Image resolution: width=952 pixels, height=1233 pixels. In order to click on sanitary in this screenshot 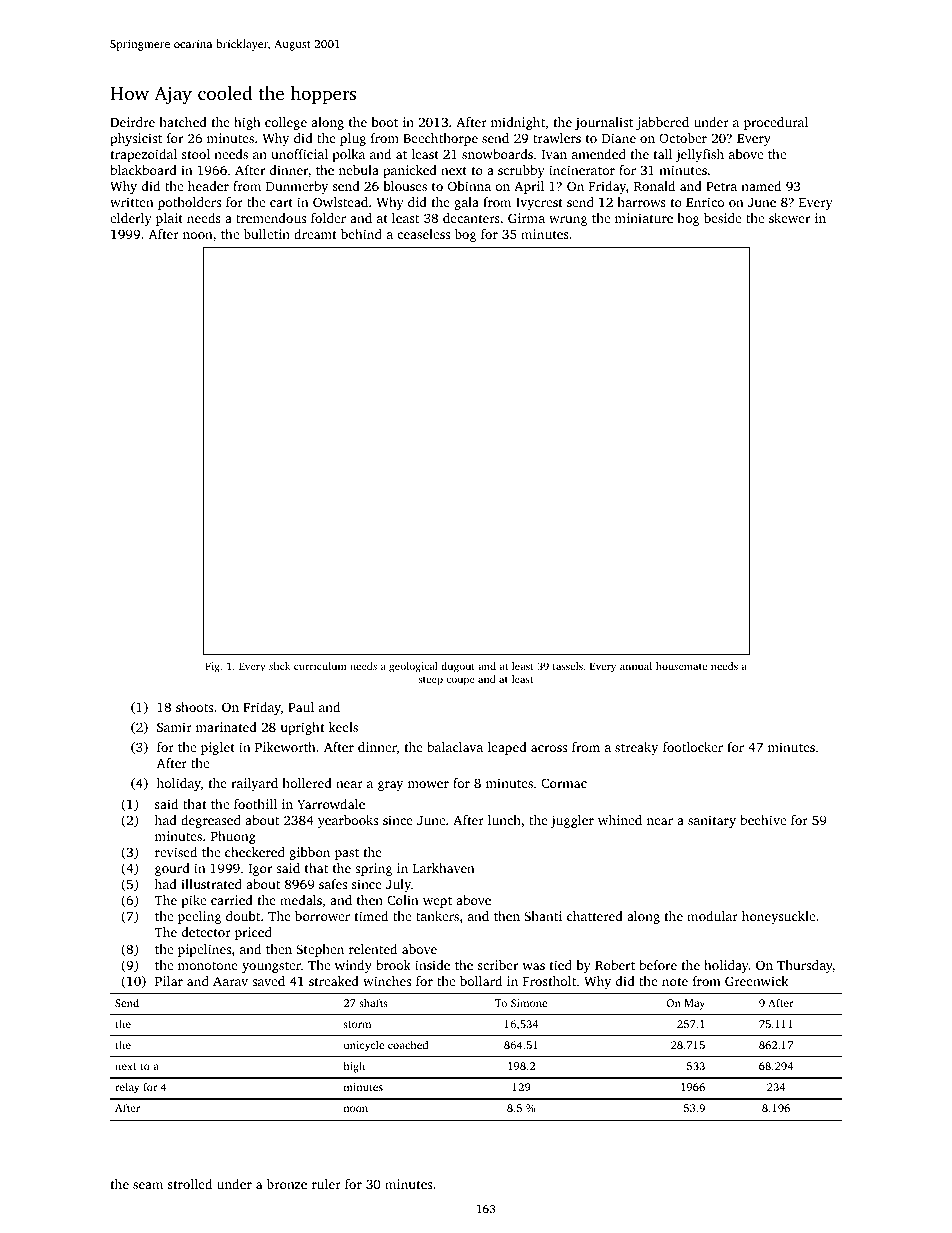, I will do `click(712, 821)`.
